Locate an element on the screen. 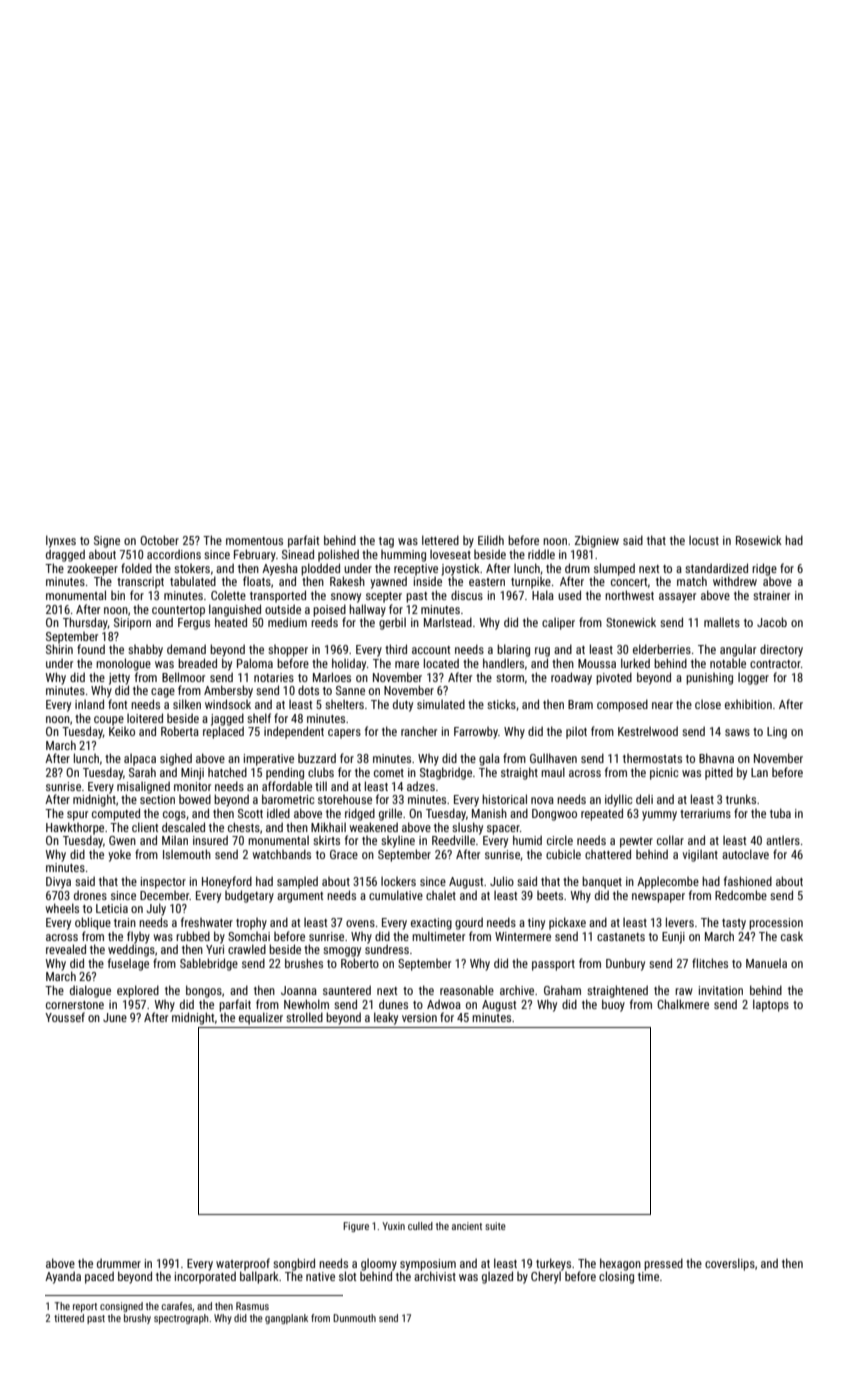 This screenshot has width=849, height=1400. tittered is located at coordinates (69, 1318).
